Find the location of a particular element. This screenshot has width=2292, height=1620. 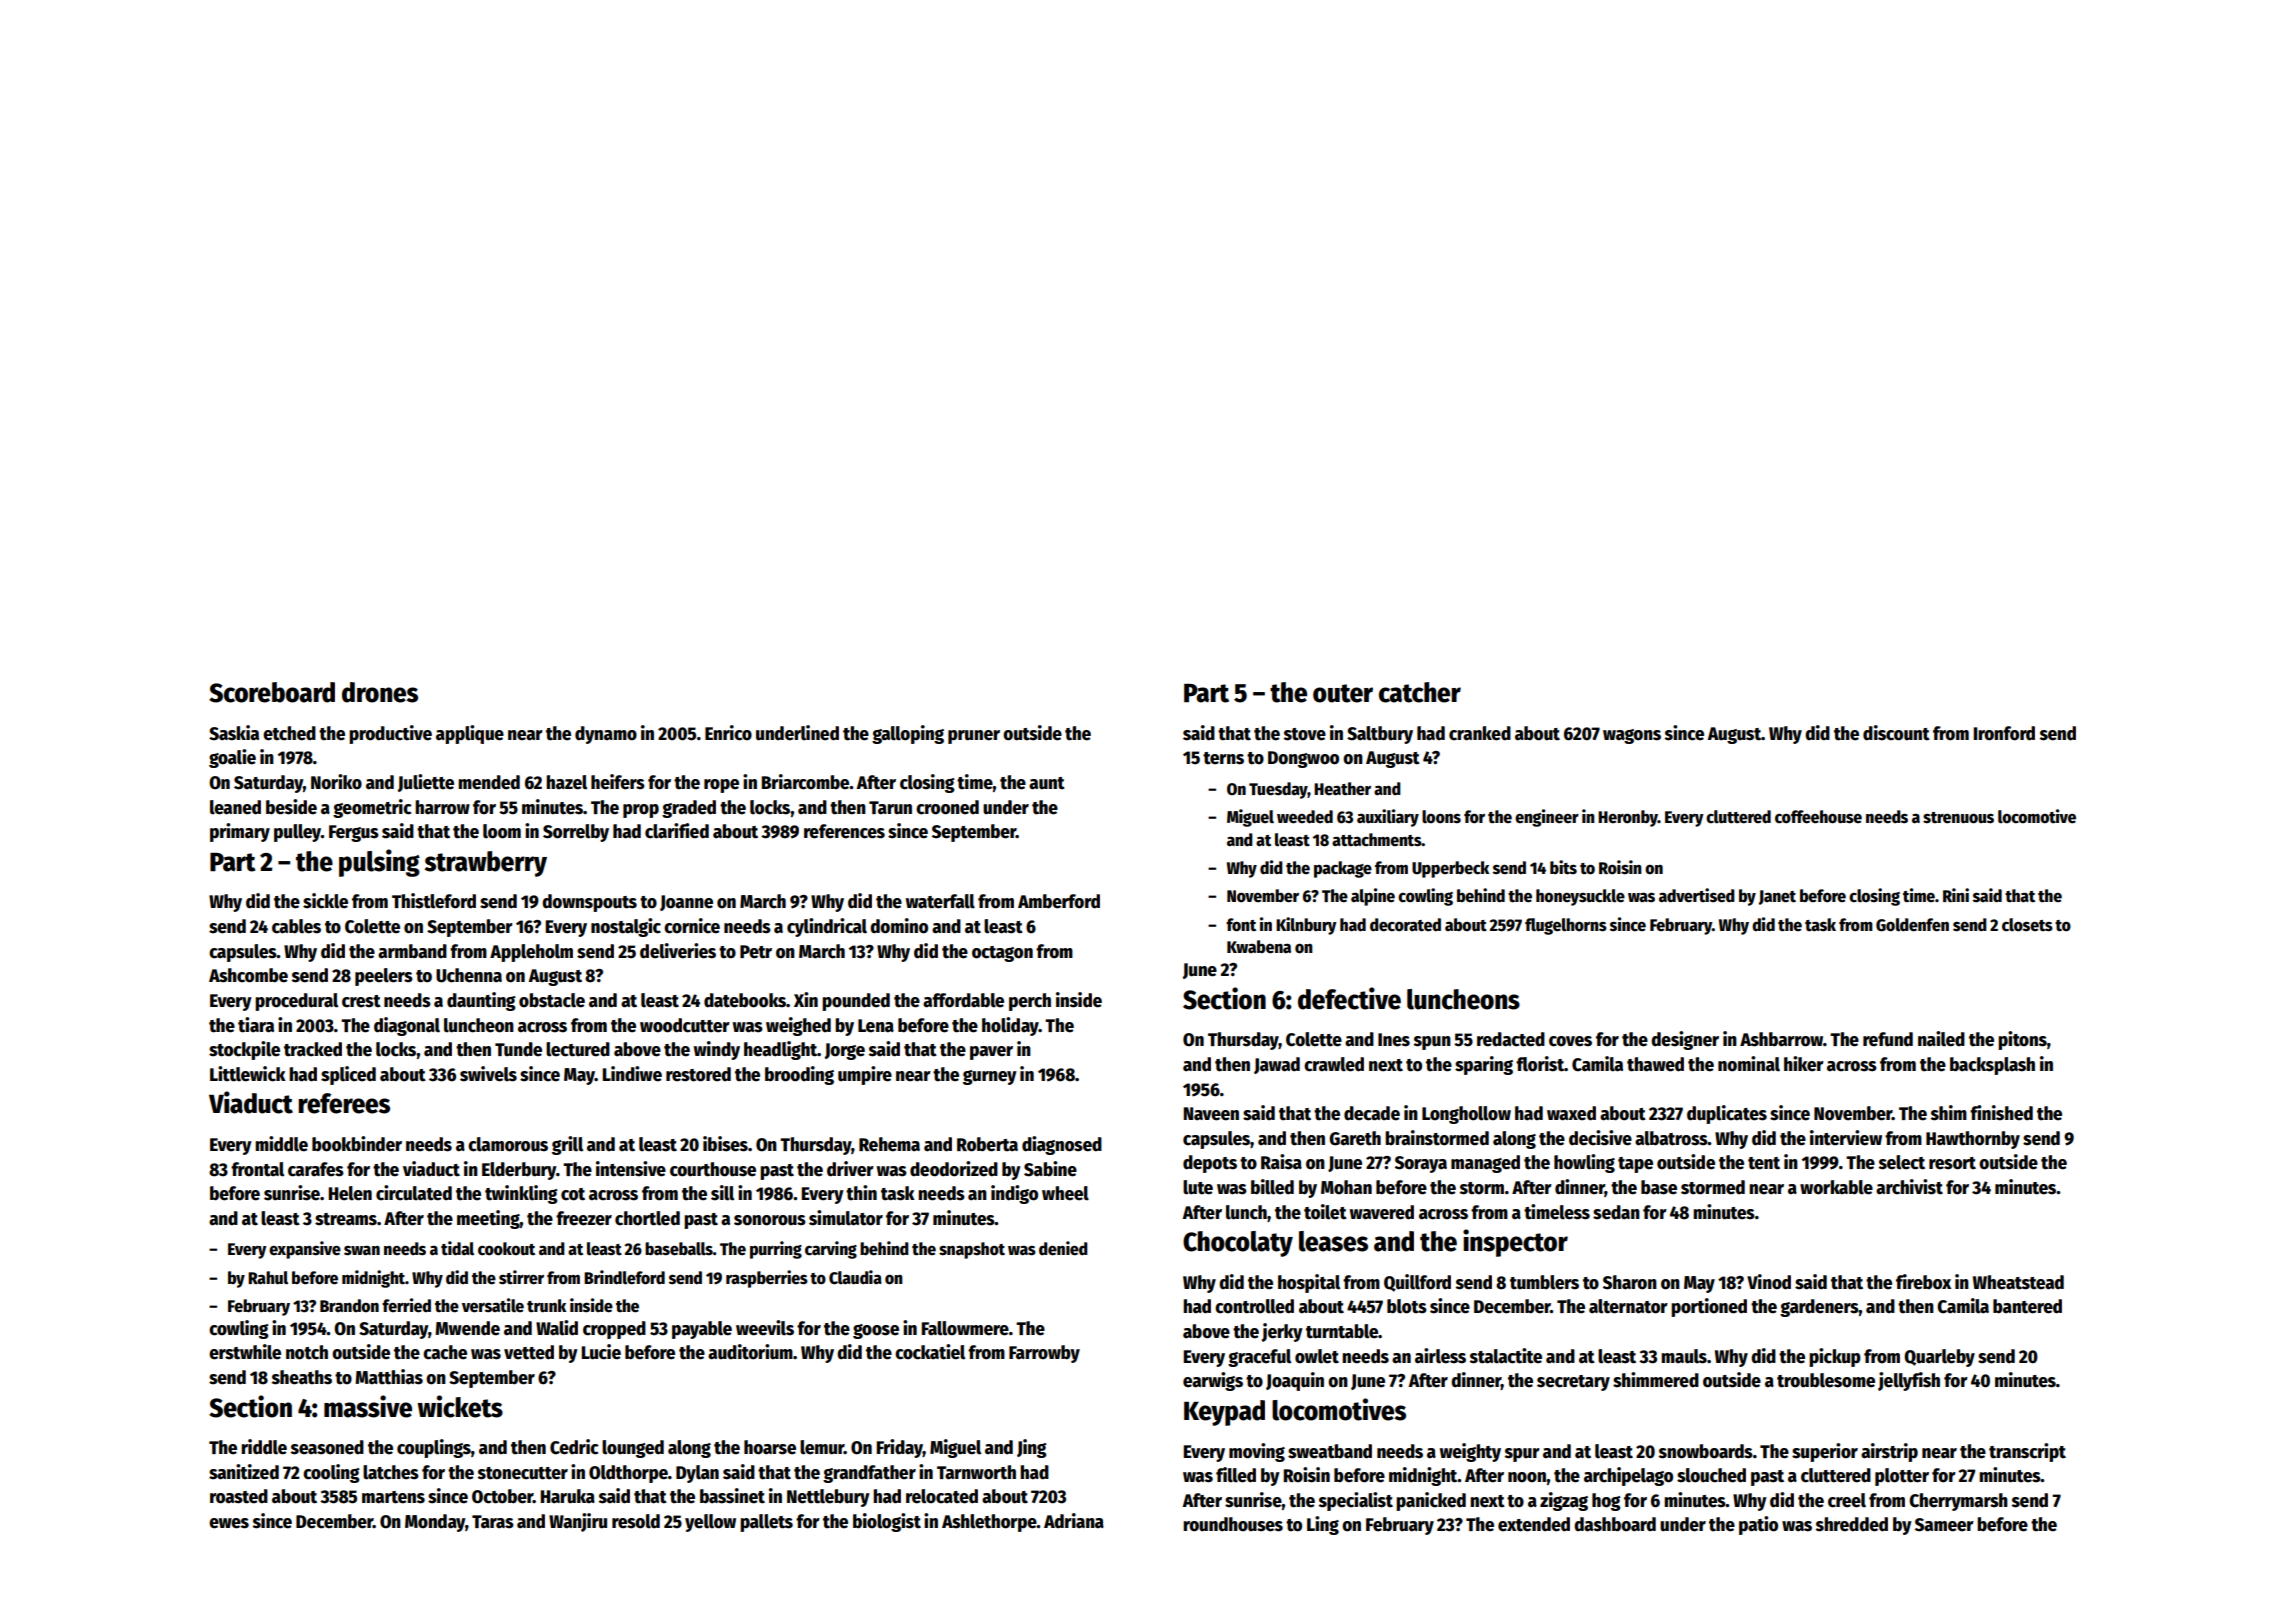

Ironford is located at coordinates (2004, 733).
